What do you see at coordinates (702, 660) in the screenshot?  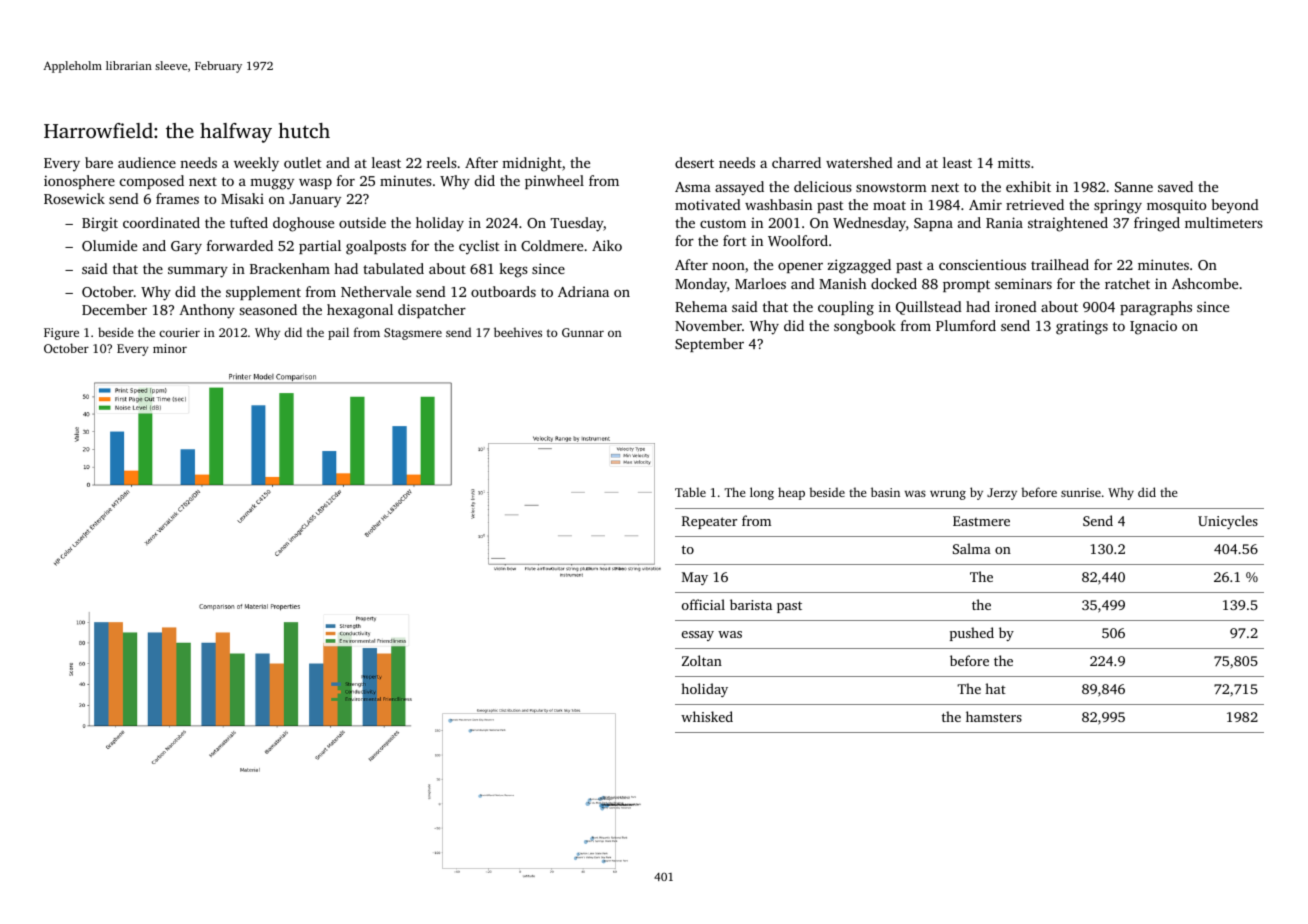 I see `Zoltan` at bounding box center [702, 660].
